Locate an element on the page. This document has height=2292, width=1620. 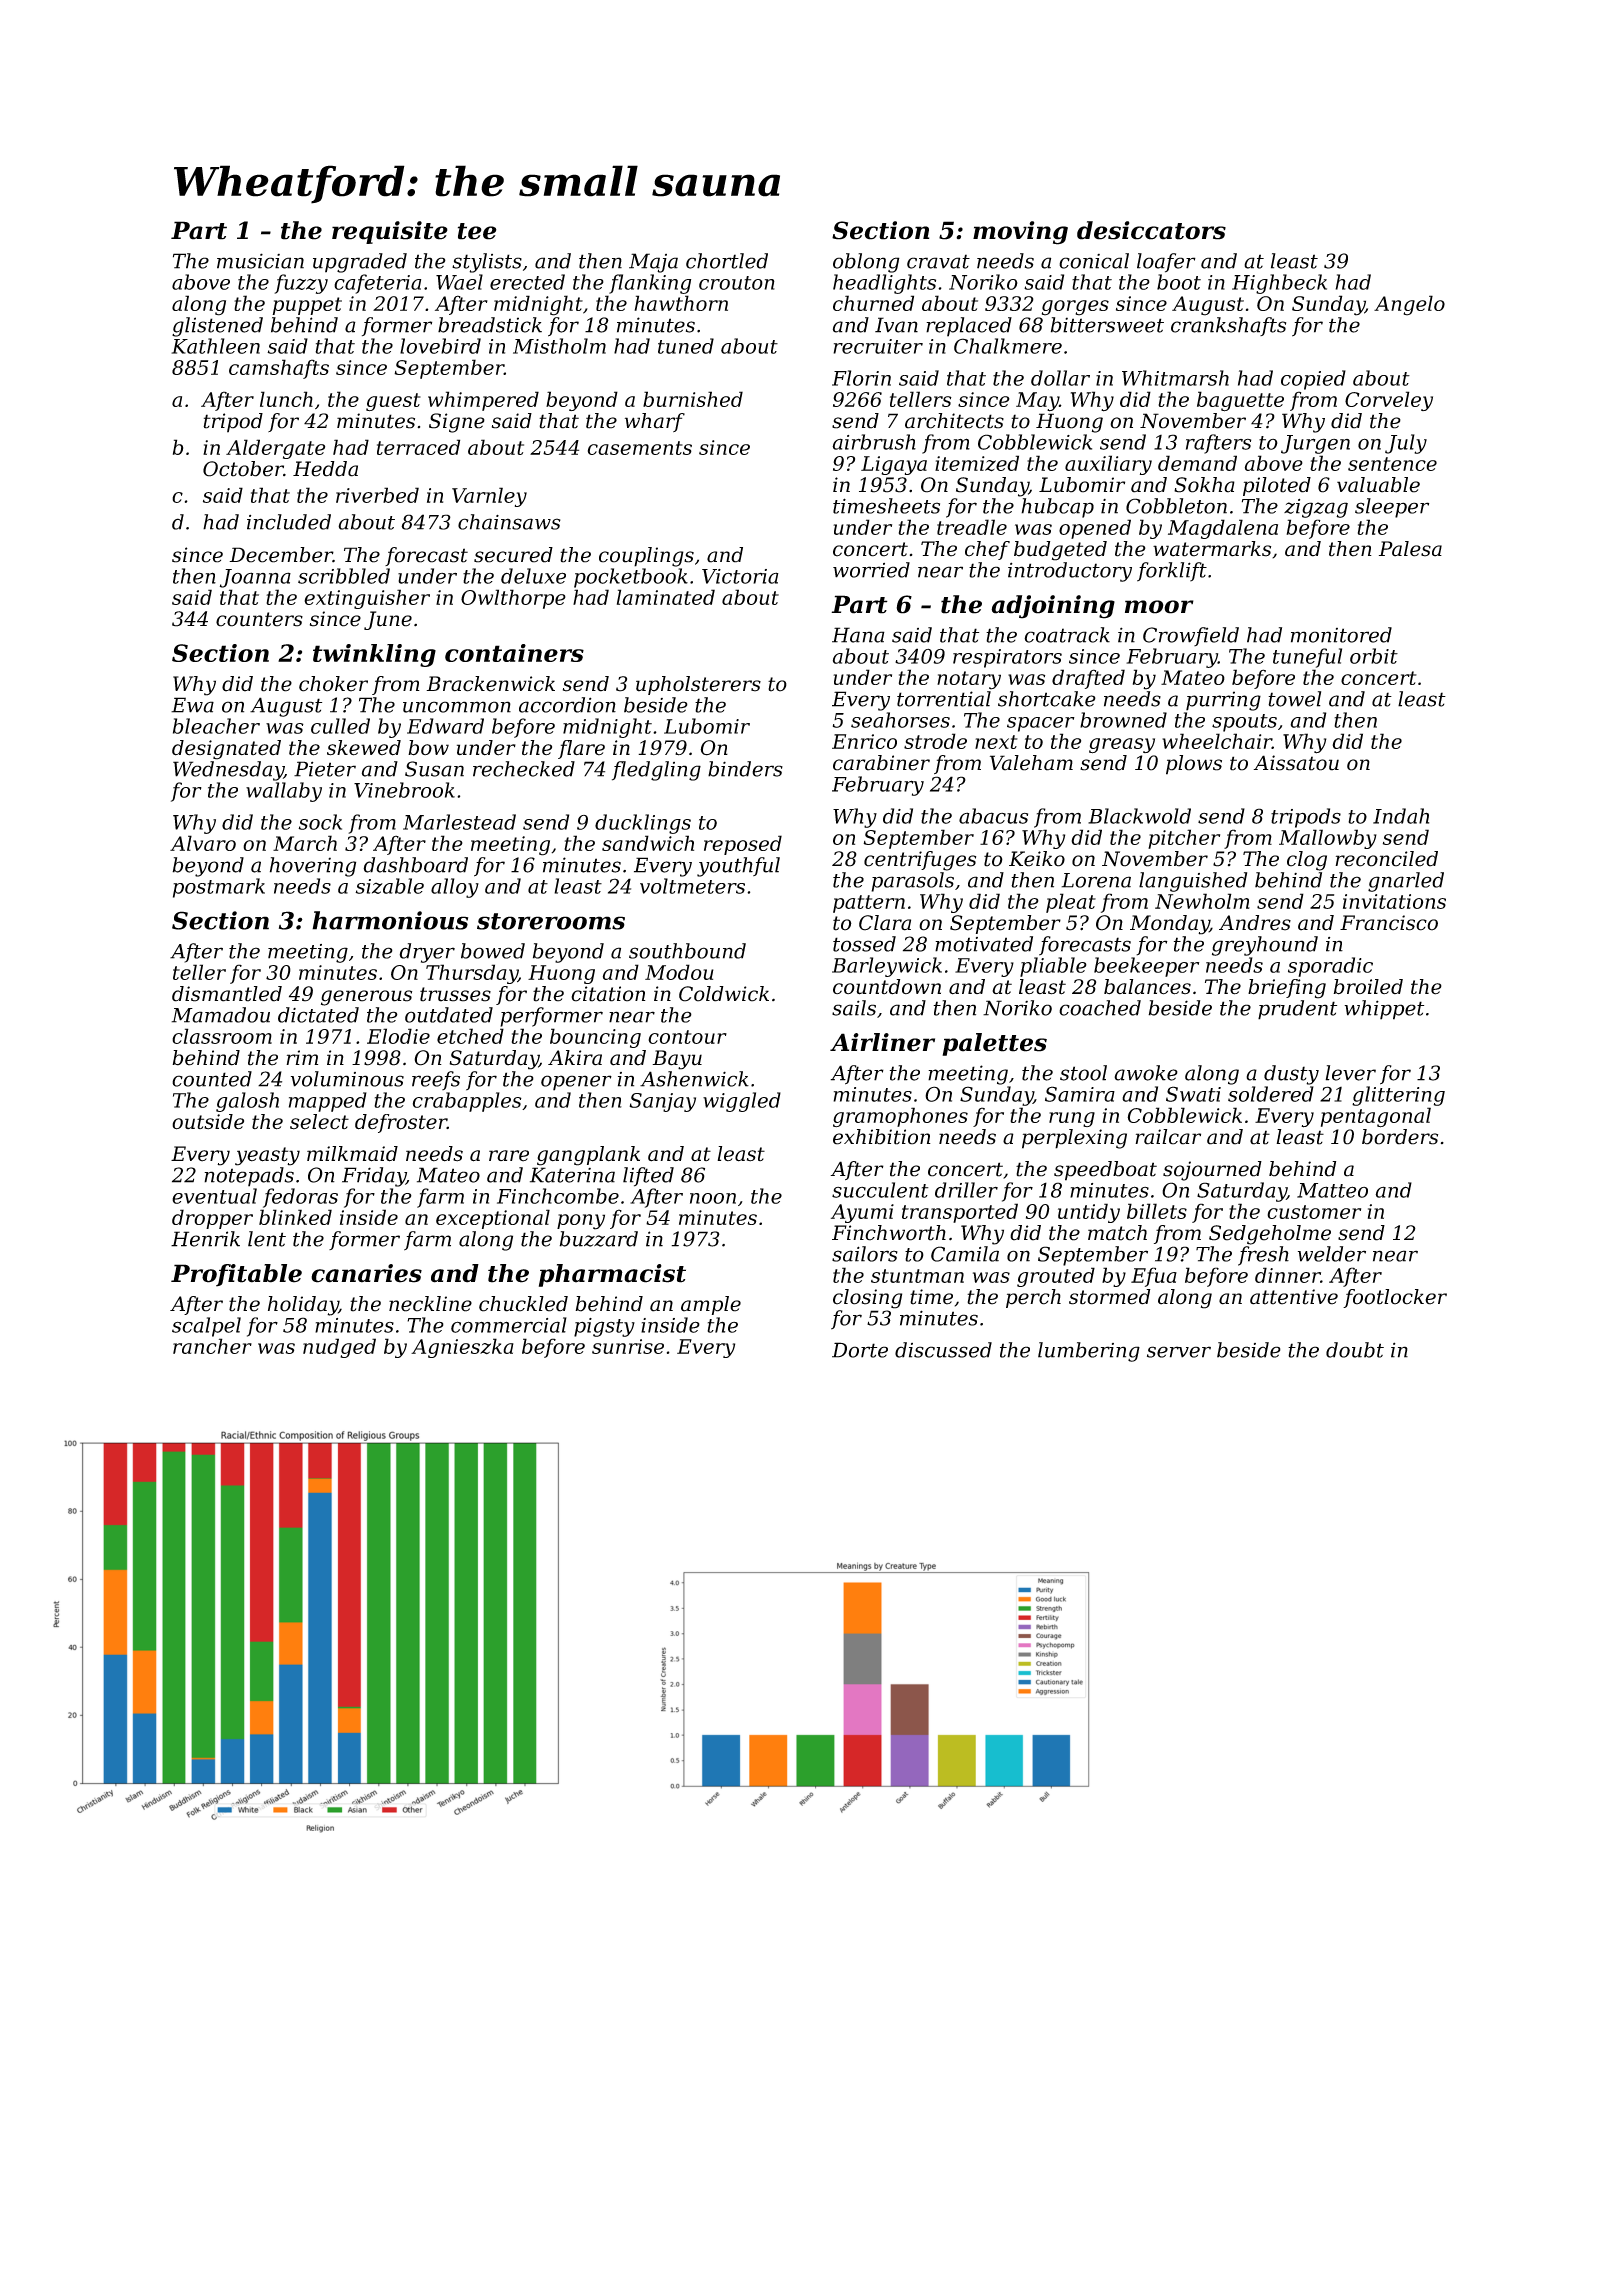
couplings is located at coordinates (646, 557).
